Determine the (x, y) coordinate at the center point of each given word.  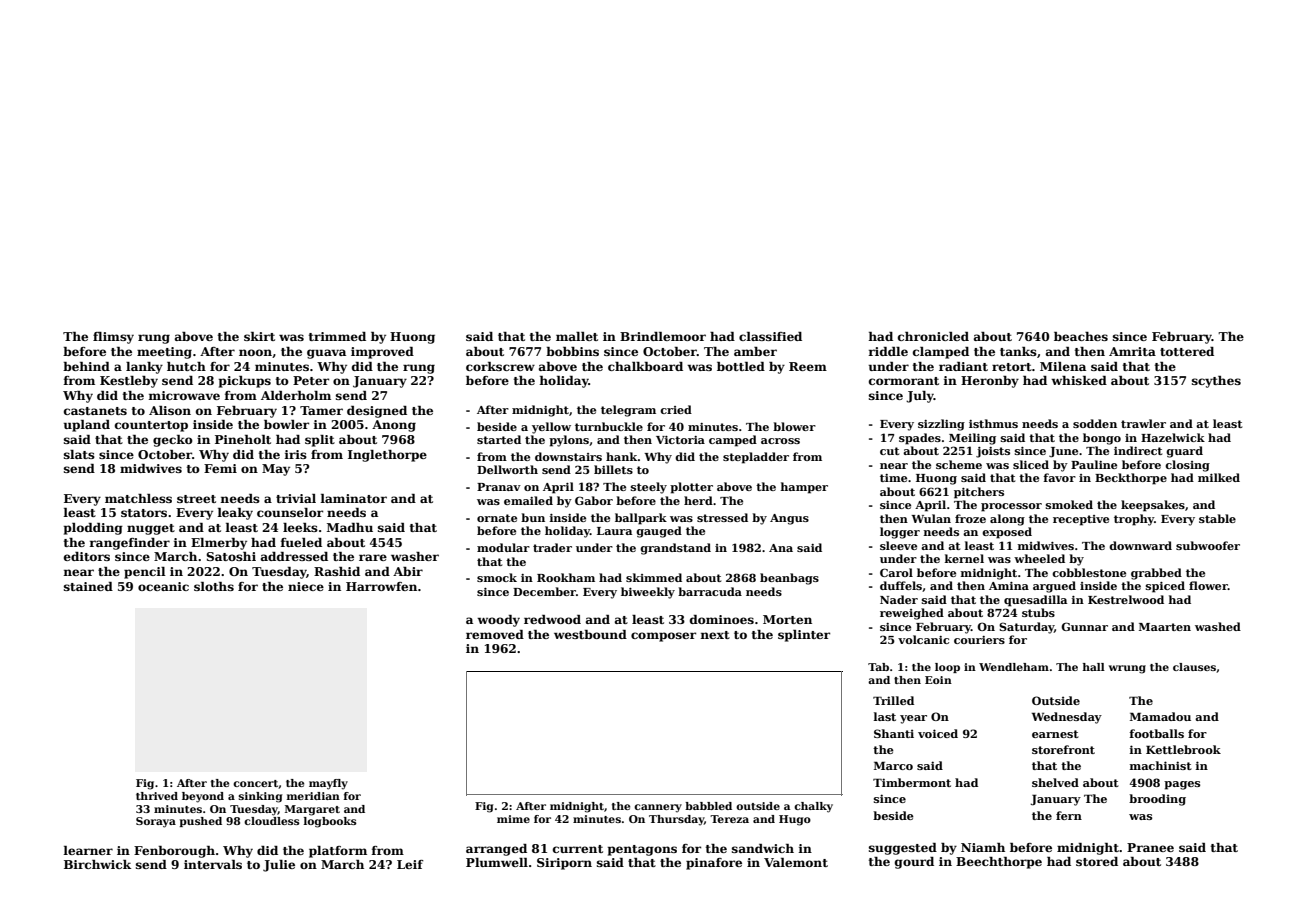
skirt (259, 336)
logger (900, 533)
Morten (787, 619)
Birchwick (97, 864)
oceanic (163, 586)
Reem (808, 366)
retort (1012, 367)
